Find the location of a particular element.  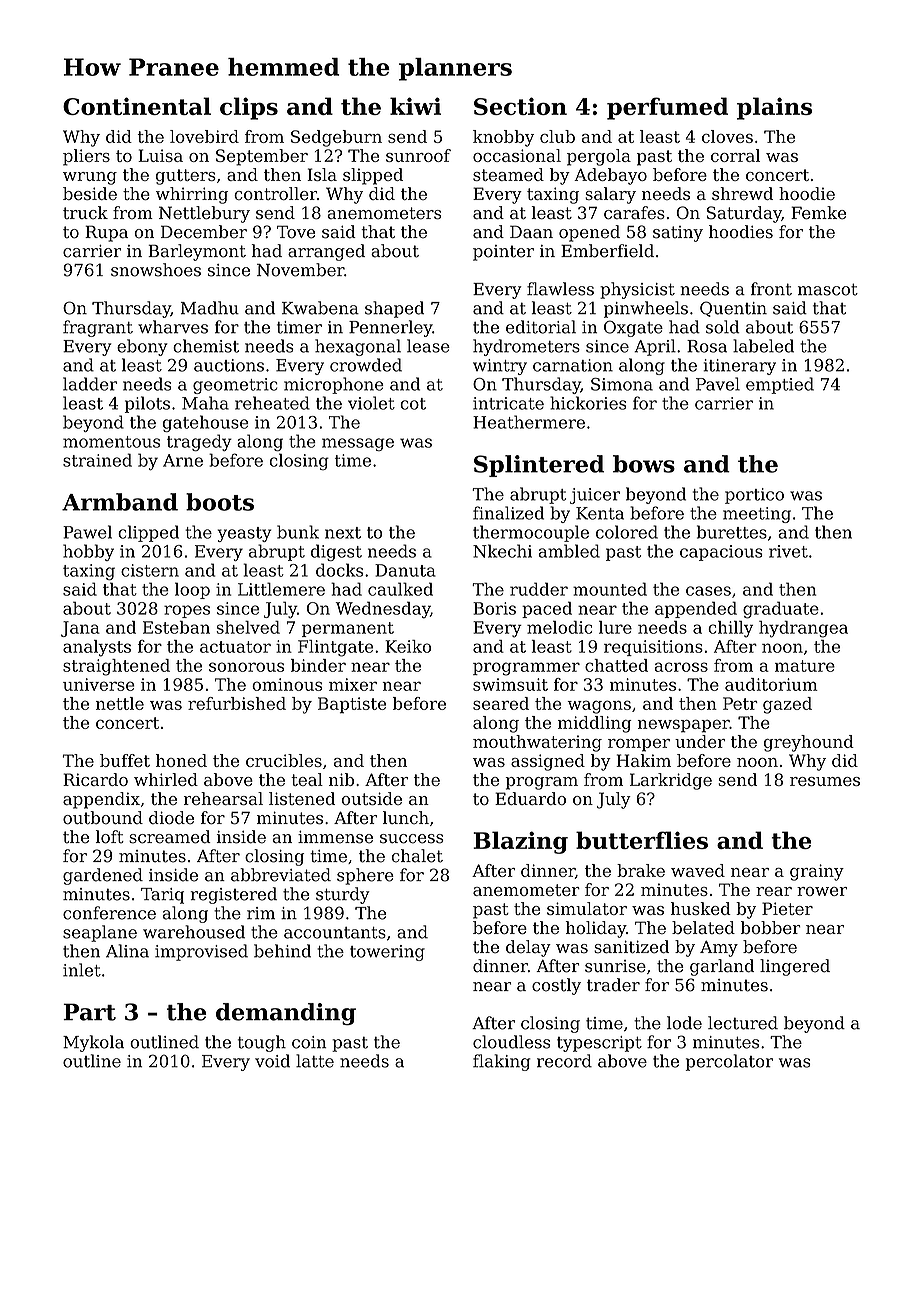

Nkechi is located at coordinates (502, 551).
